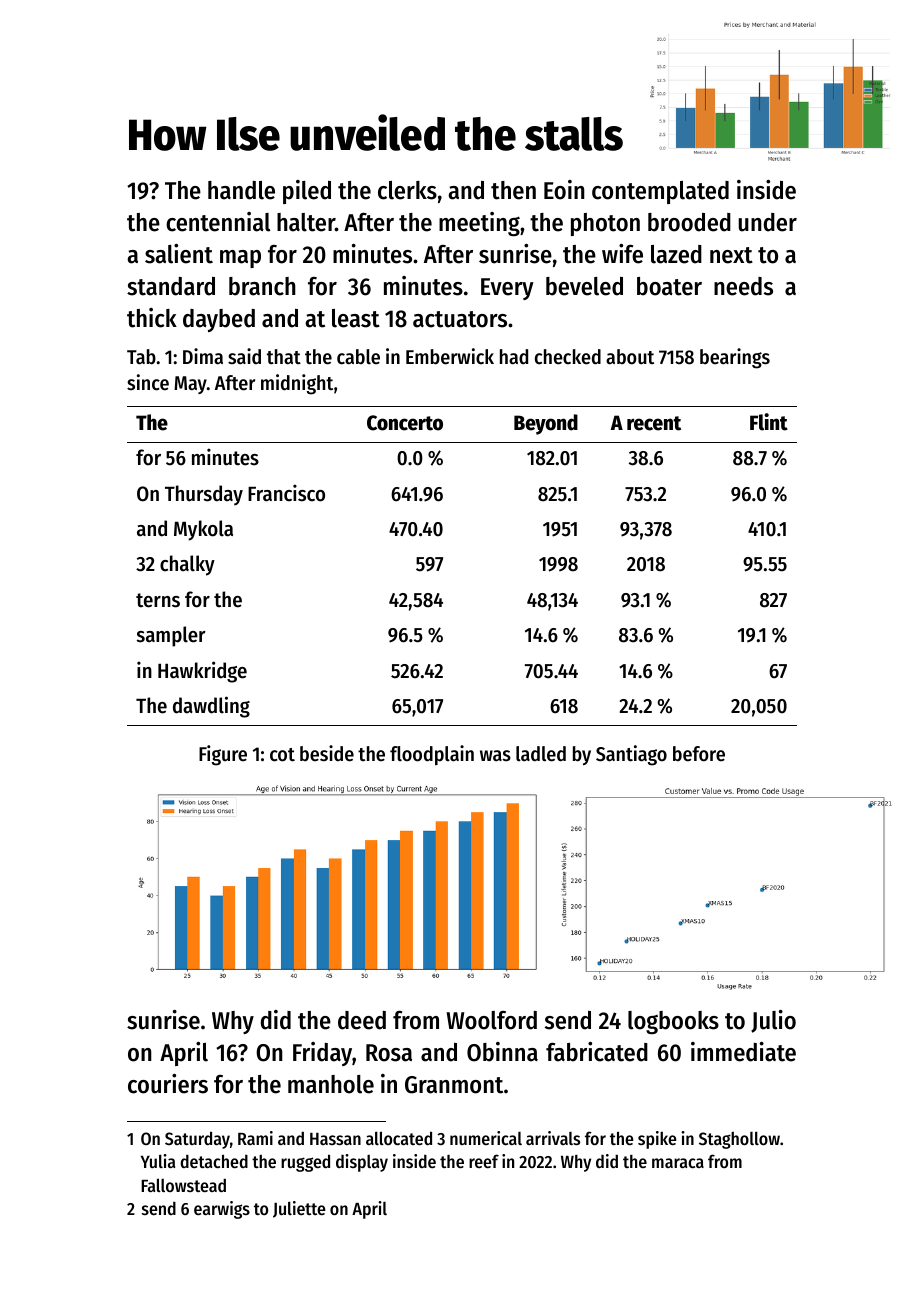 The width and height of the screenshot is (924, 1311). Describe the element at coordinates (432, 755) in the screenshot. I see `floodplain` at that location.
